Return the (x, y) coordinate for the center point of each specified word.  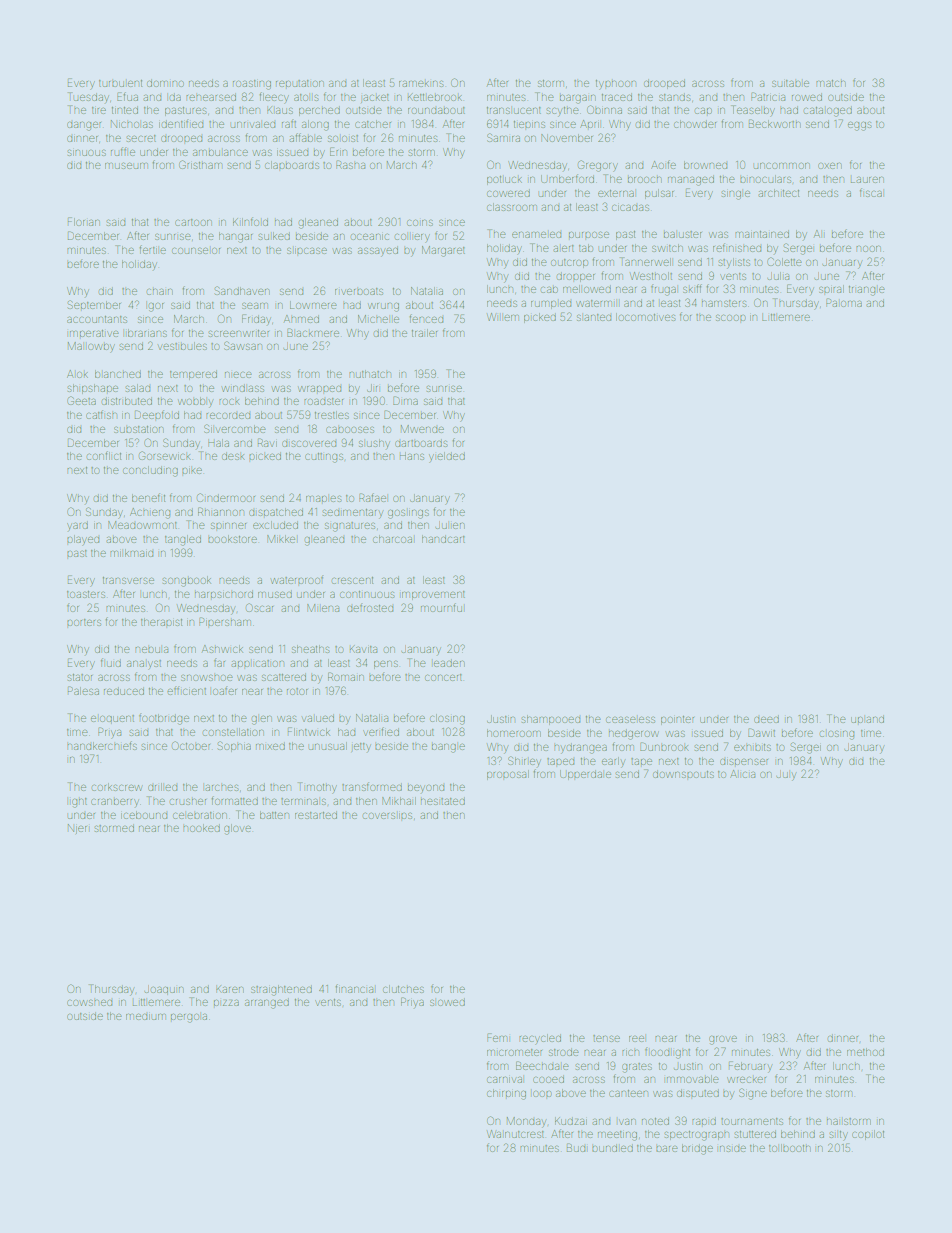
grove (723, 1040)
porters (84, 622)
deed (766, 720)
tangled (183, 540)
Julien (450, 526)
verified (381, 731)
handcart (443, 539)
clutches (403, 989)
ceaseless (630, 720)
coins (419, 223)
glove (237, 829)
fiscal (871, 192)
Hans (412, 456)
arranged (267, 1004)
